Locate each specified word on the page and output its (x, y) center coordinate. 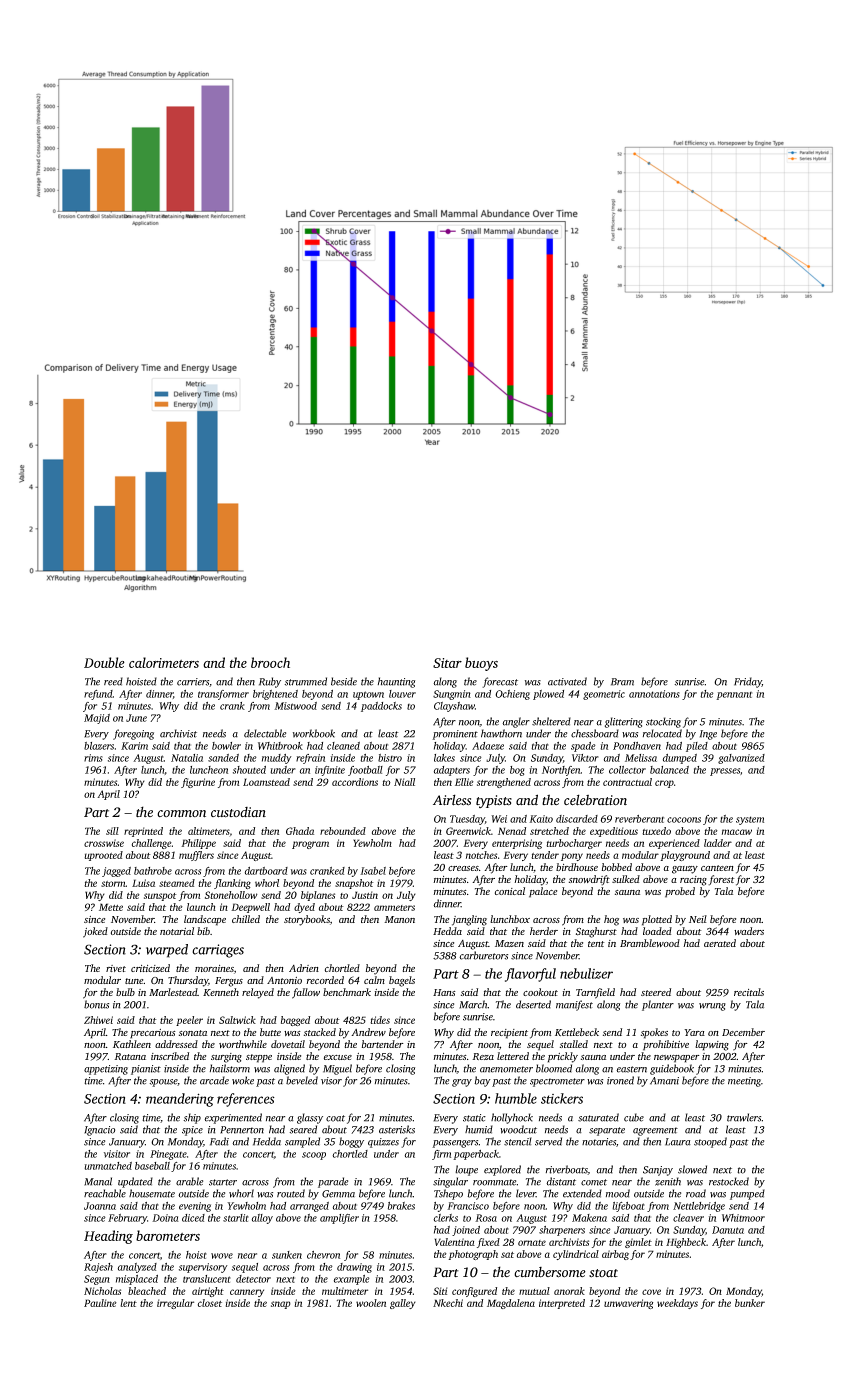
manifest (574, 1005)
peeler (189, 1021)
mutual (534, 1291)
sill (112, 831)
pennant (734, 696)
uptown (368, 695)
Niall (404, 782)
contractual (627, 782)
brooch (270, 662)
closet (210, 1303)
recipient (509, 1034)
